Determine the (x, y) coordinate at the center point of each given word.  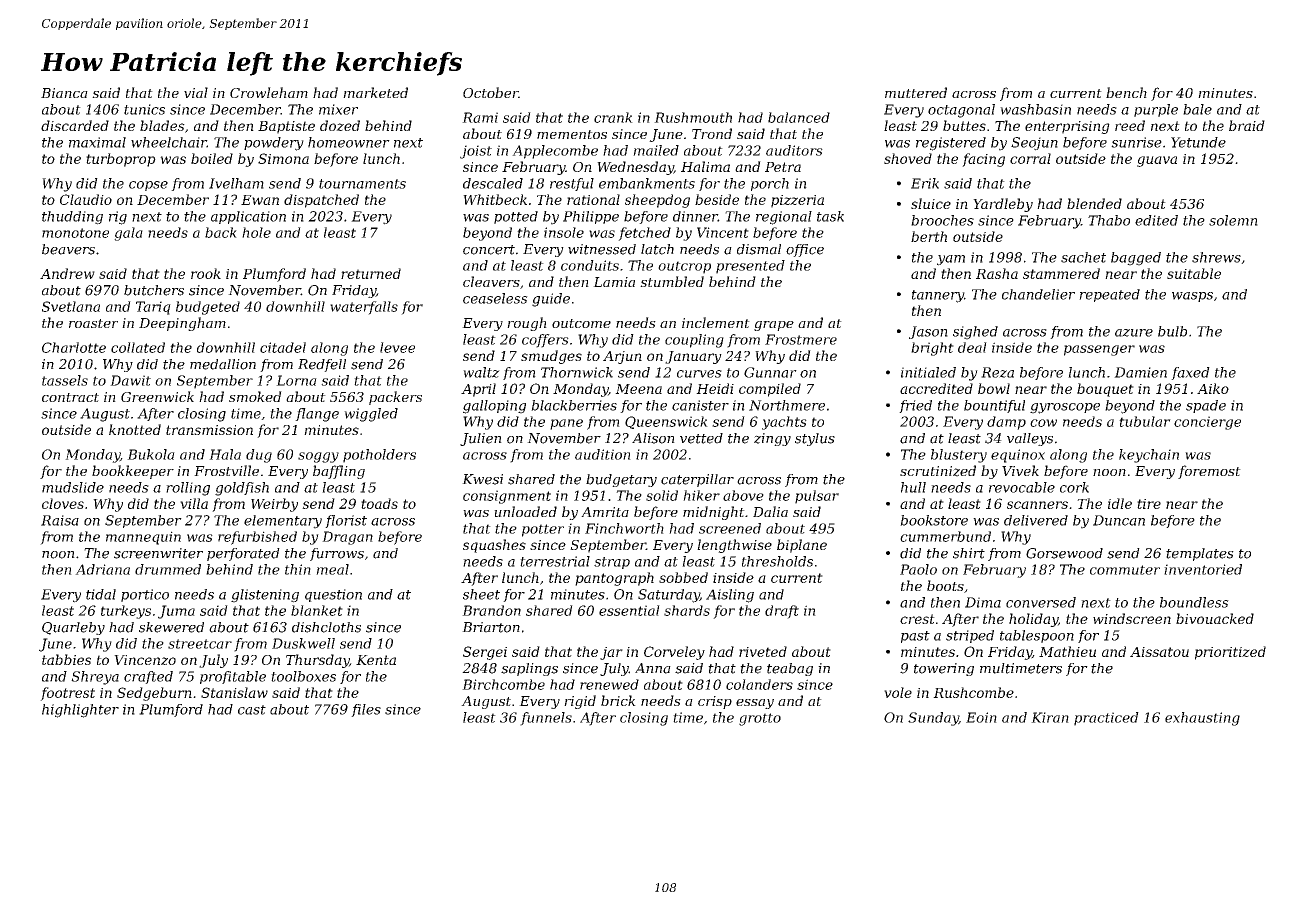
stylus (815, 439)
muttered (916, 92)
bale (1197, 109)
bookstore (934, 520)
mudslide (73, 487)
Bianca (64, 93)
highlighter (80, 711)
